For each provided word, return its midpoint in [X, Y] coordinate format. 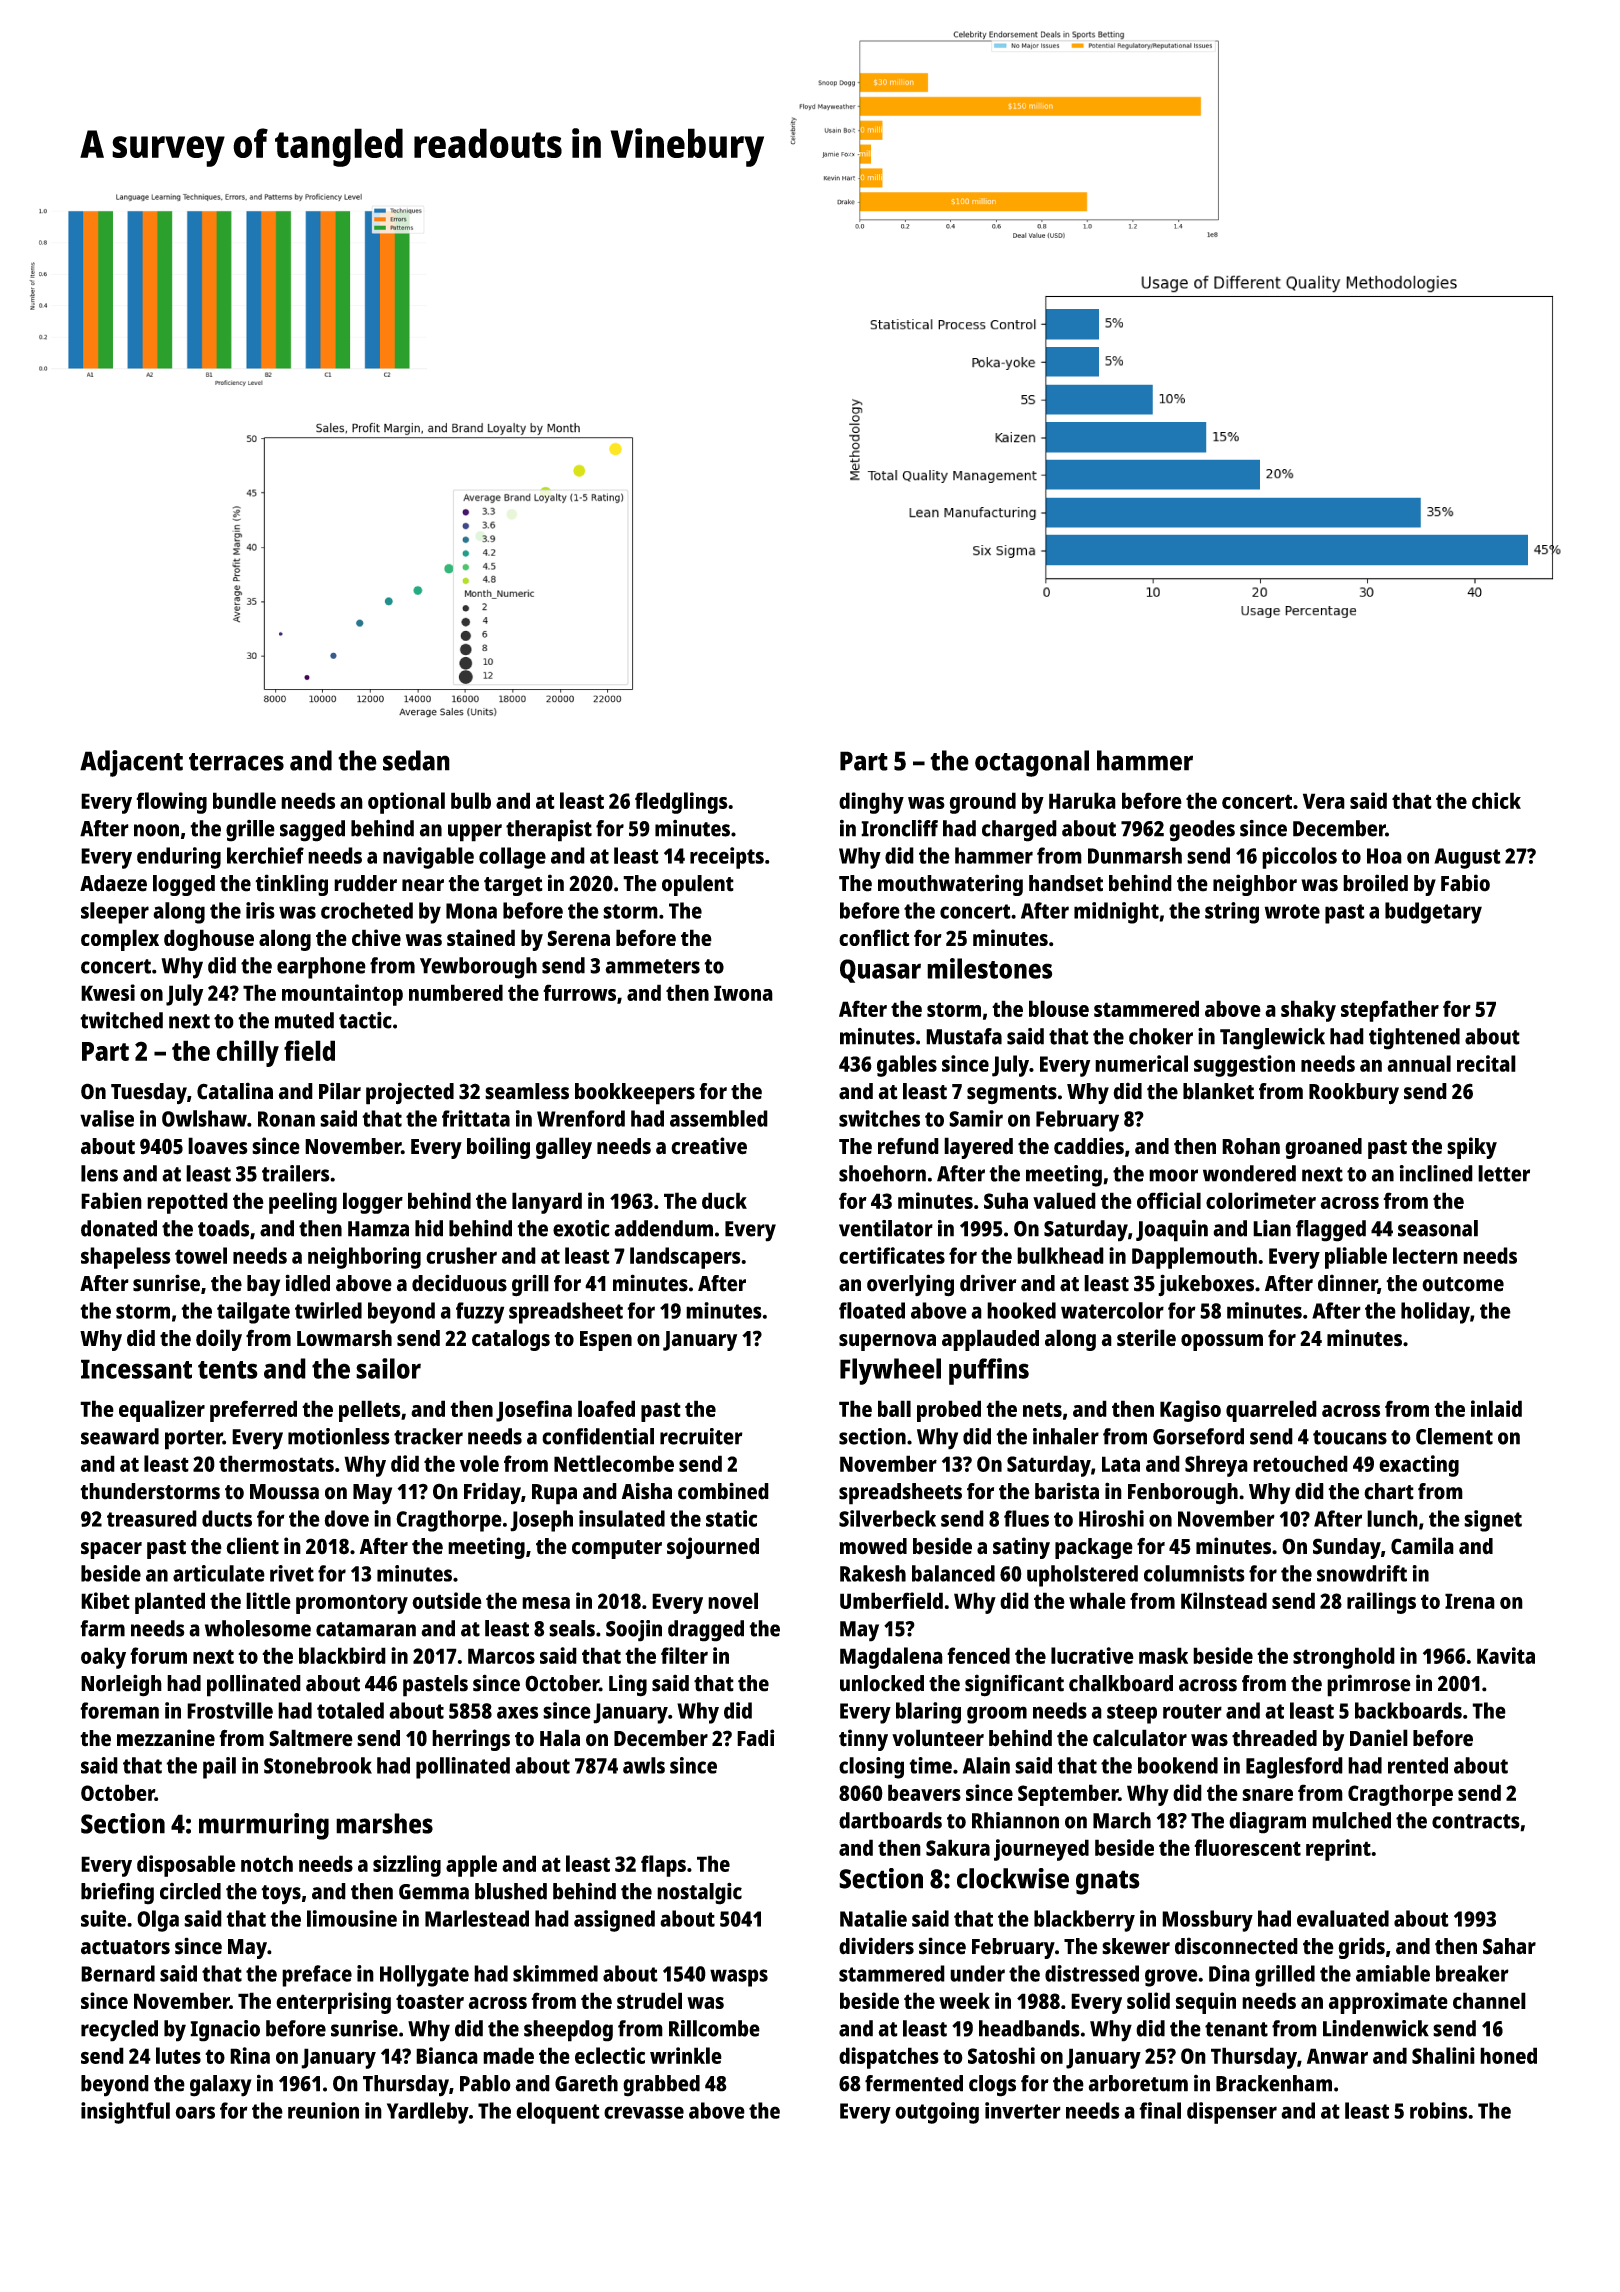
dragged [706, 1631]
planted [170, 1603]
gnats [1108, 1882]
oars [195, 2112]
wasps [739, 1978]
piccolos [1299, 858]
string [1232, 913]
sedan [416, 760]
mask [1163, 1655]
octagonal [1032, 763]
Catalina [235, 1091]
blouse [1059, 1008]
